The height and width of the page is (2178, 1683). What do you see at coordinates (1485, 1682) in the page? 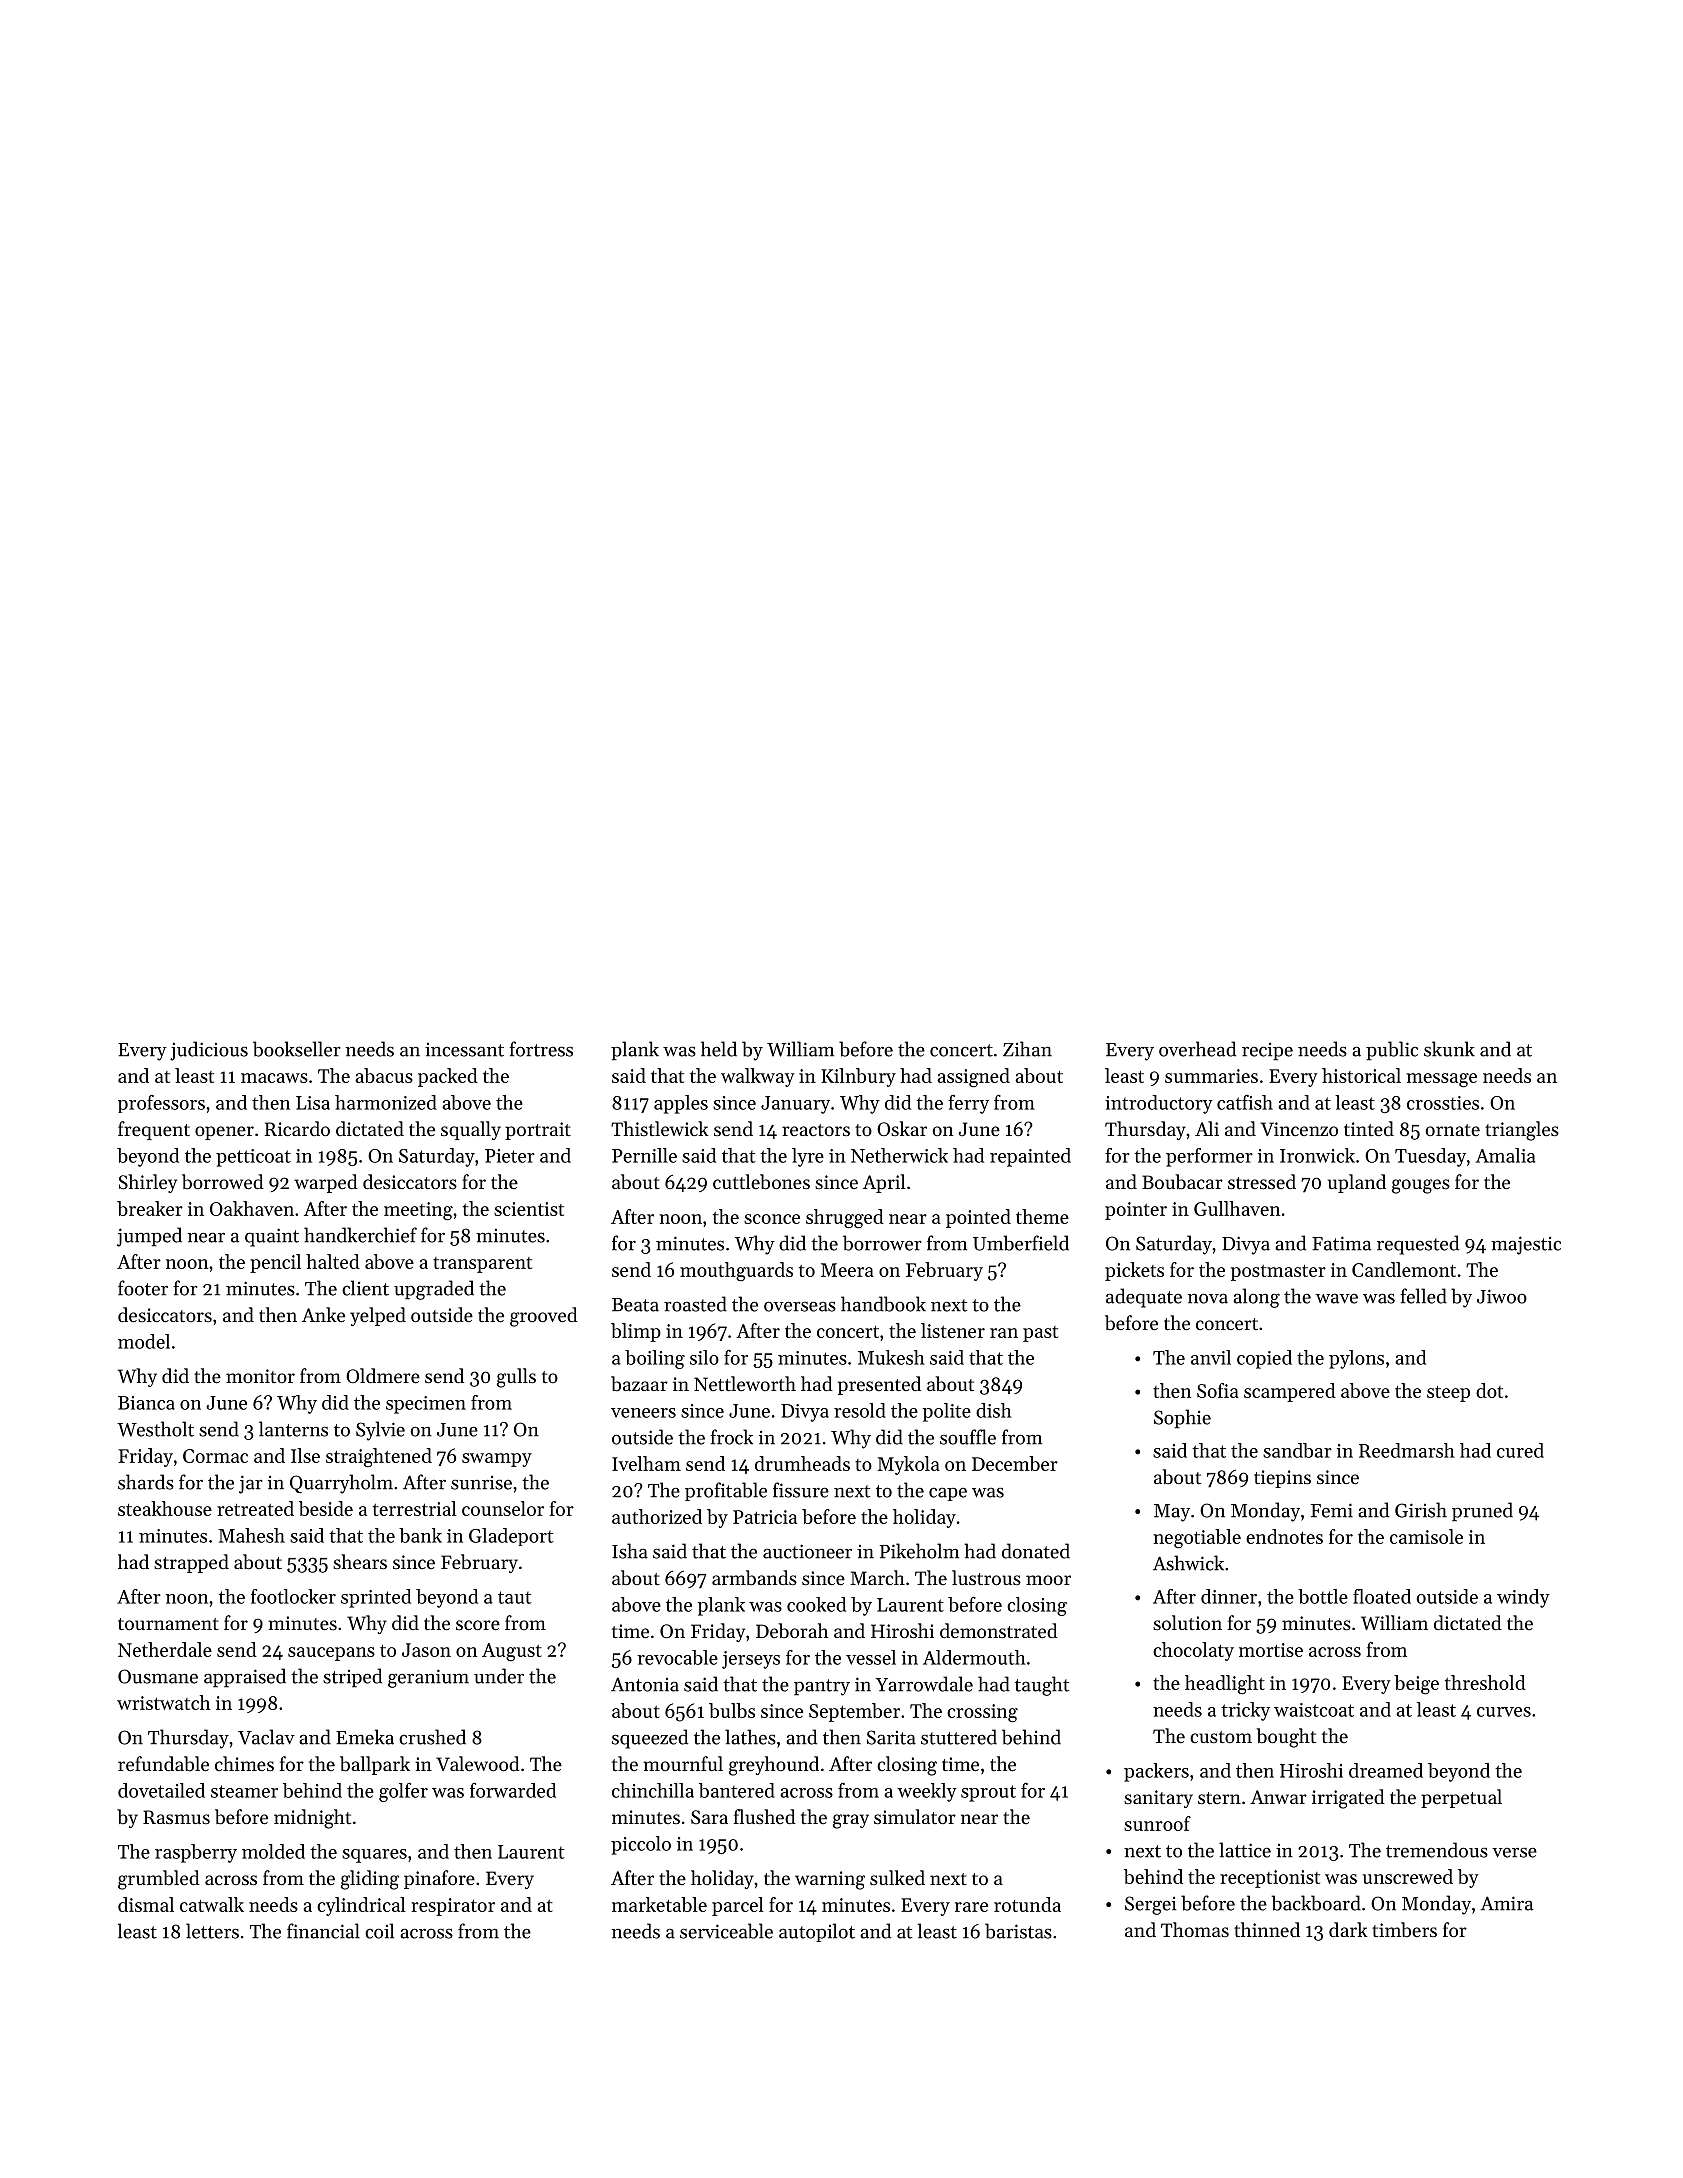
I see `threshold` at bounding box center [1485, 1682].
